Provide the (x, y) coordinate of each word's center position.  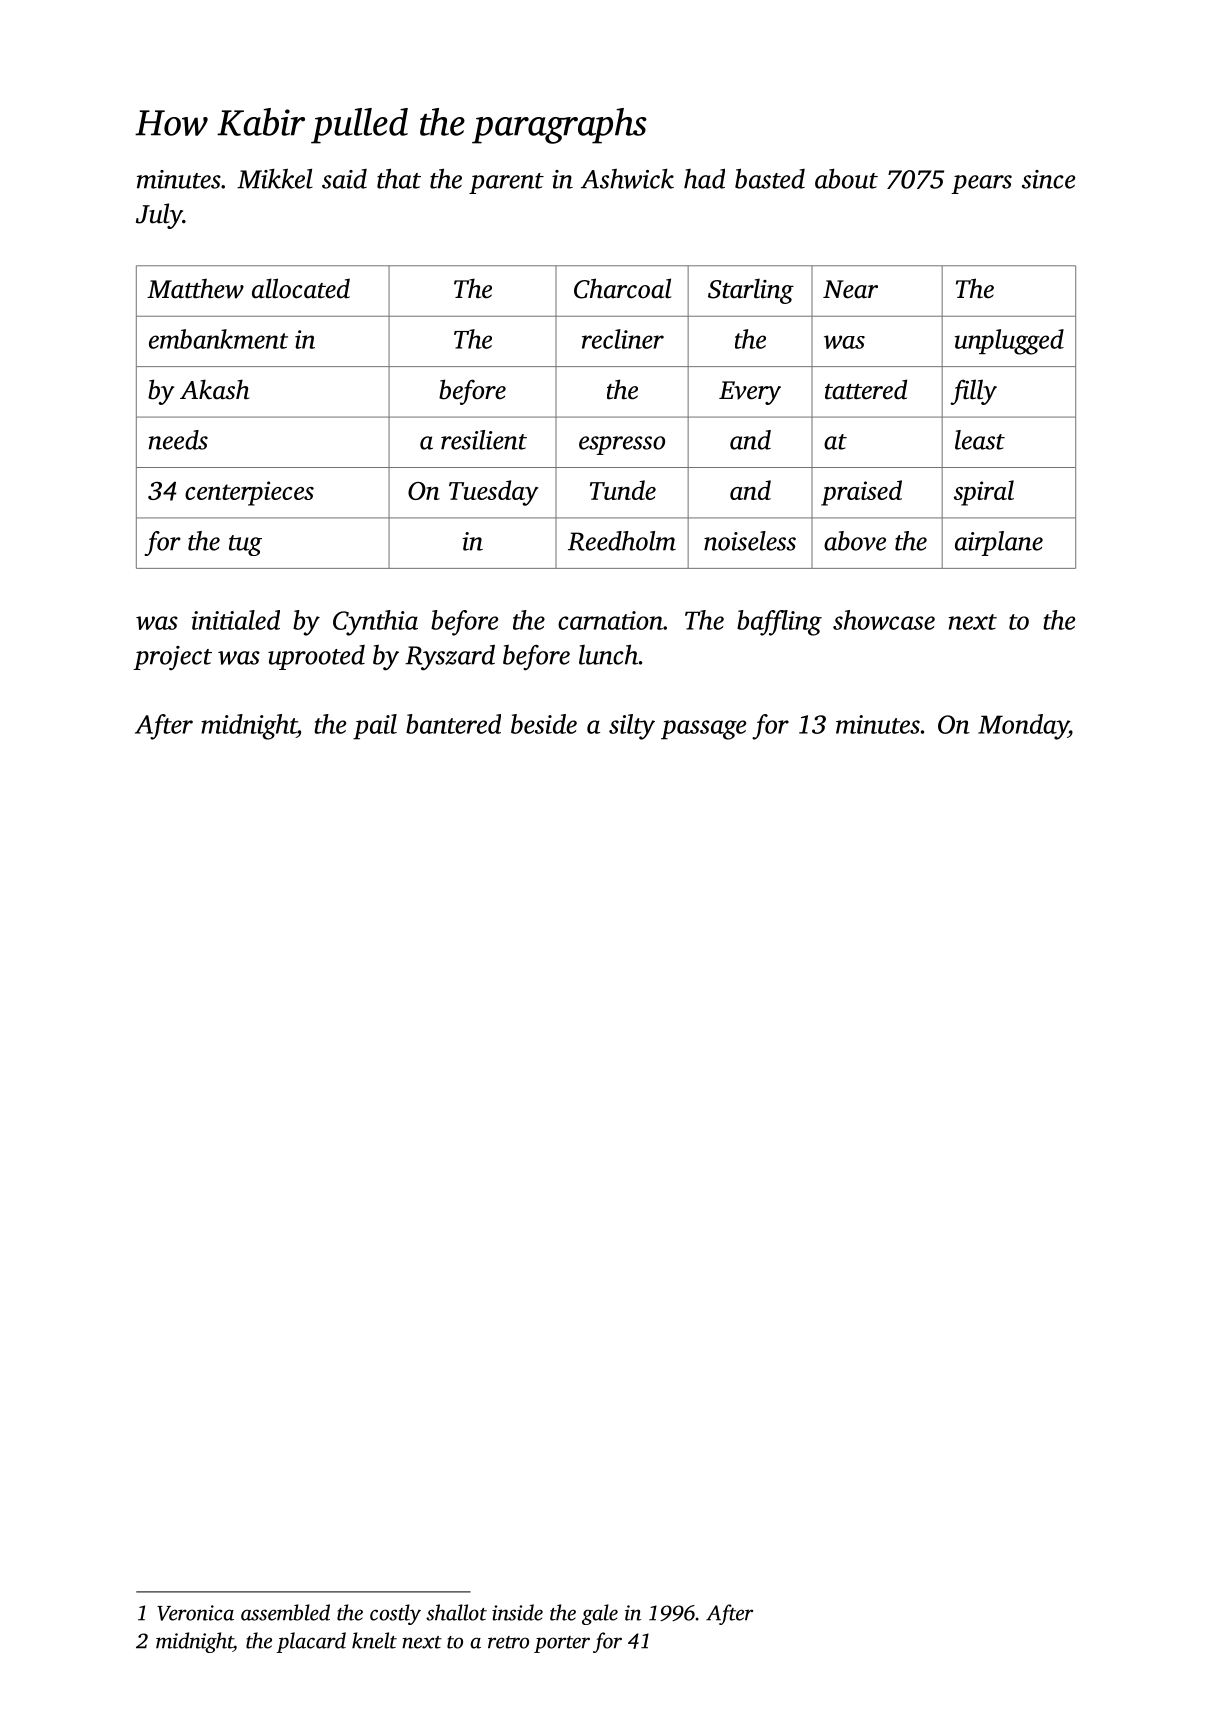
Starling (751, 291)
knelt (374, 1640)
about (846, 179)
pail (375, 727)
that (399, 179)
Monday (1023, 727)
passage (703, 730)
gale (600, 1614)
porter (562, 1644)
